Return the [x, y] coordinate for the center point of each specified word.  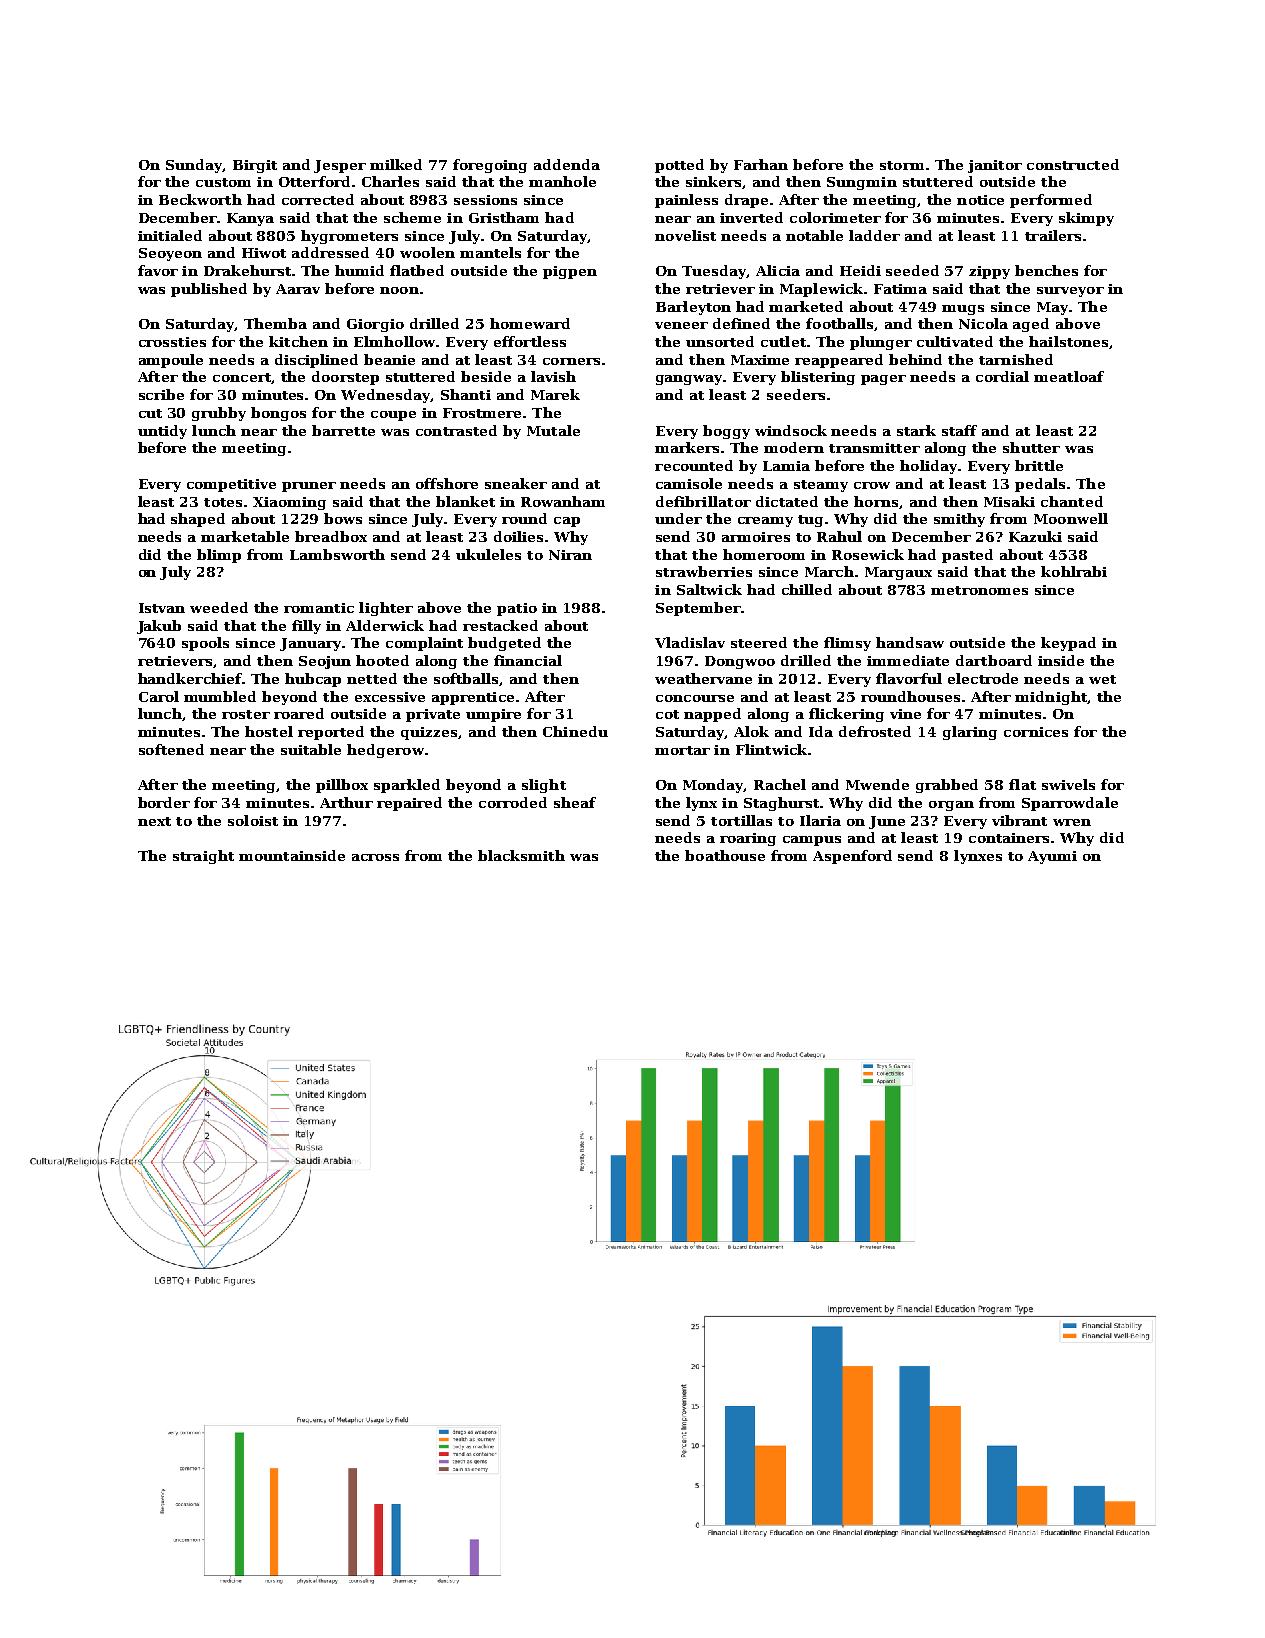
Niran [570, 555]
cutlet [783, 341]
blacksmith [521, 855]
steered [759, 642]
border [164, 802]
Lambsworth [337, 554]
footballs [839, 323]
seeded [912, 270]
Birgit [255, 166]
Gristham [504, 217]
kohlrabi [1074, 571]
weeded [219, 607]
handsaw [910, 642]
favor [158, 270]
